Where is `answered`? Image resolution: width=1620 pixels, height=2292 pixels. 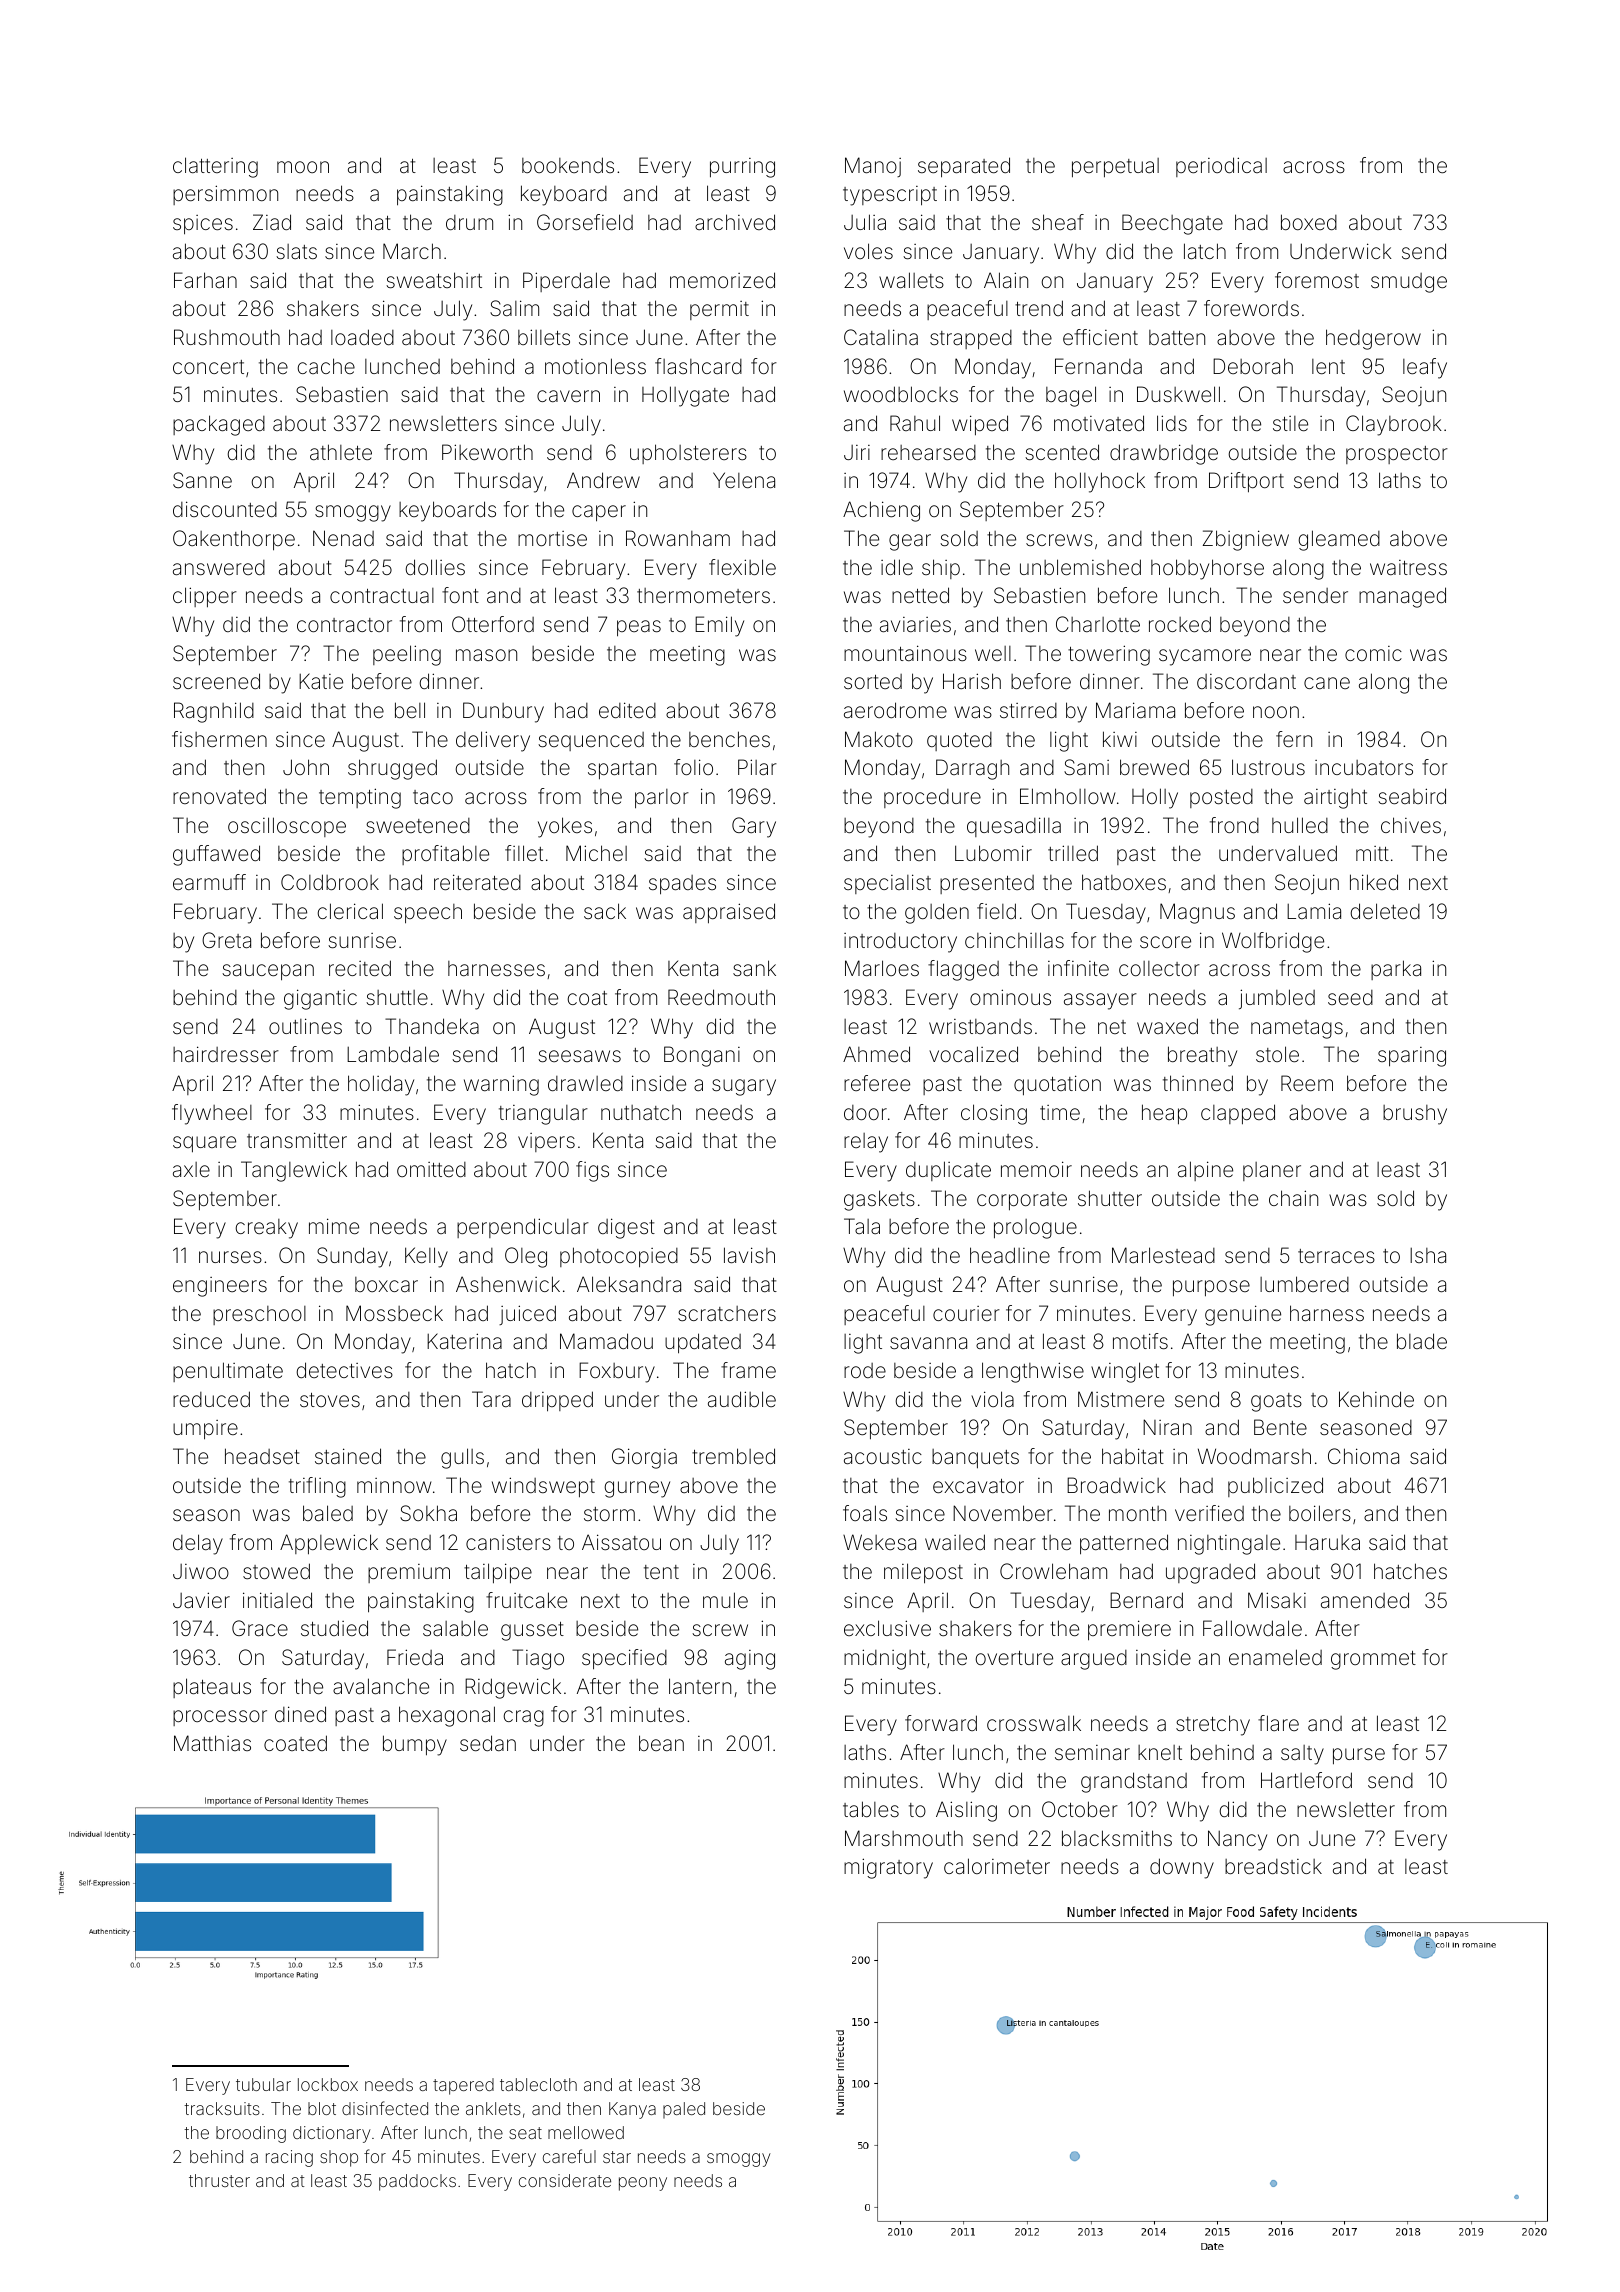
answered is located at coordinates (219, 567).
